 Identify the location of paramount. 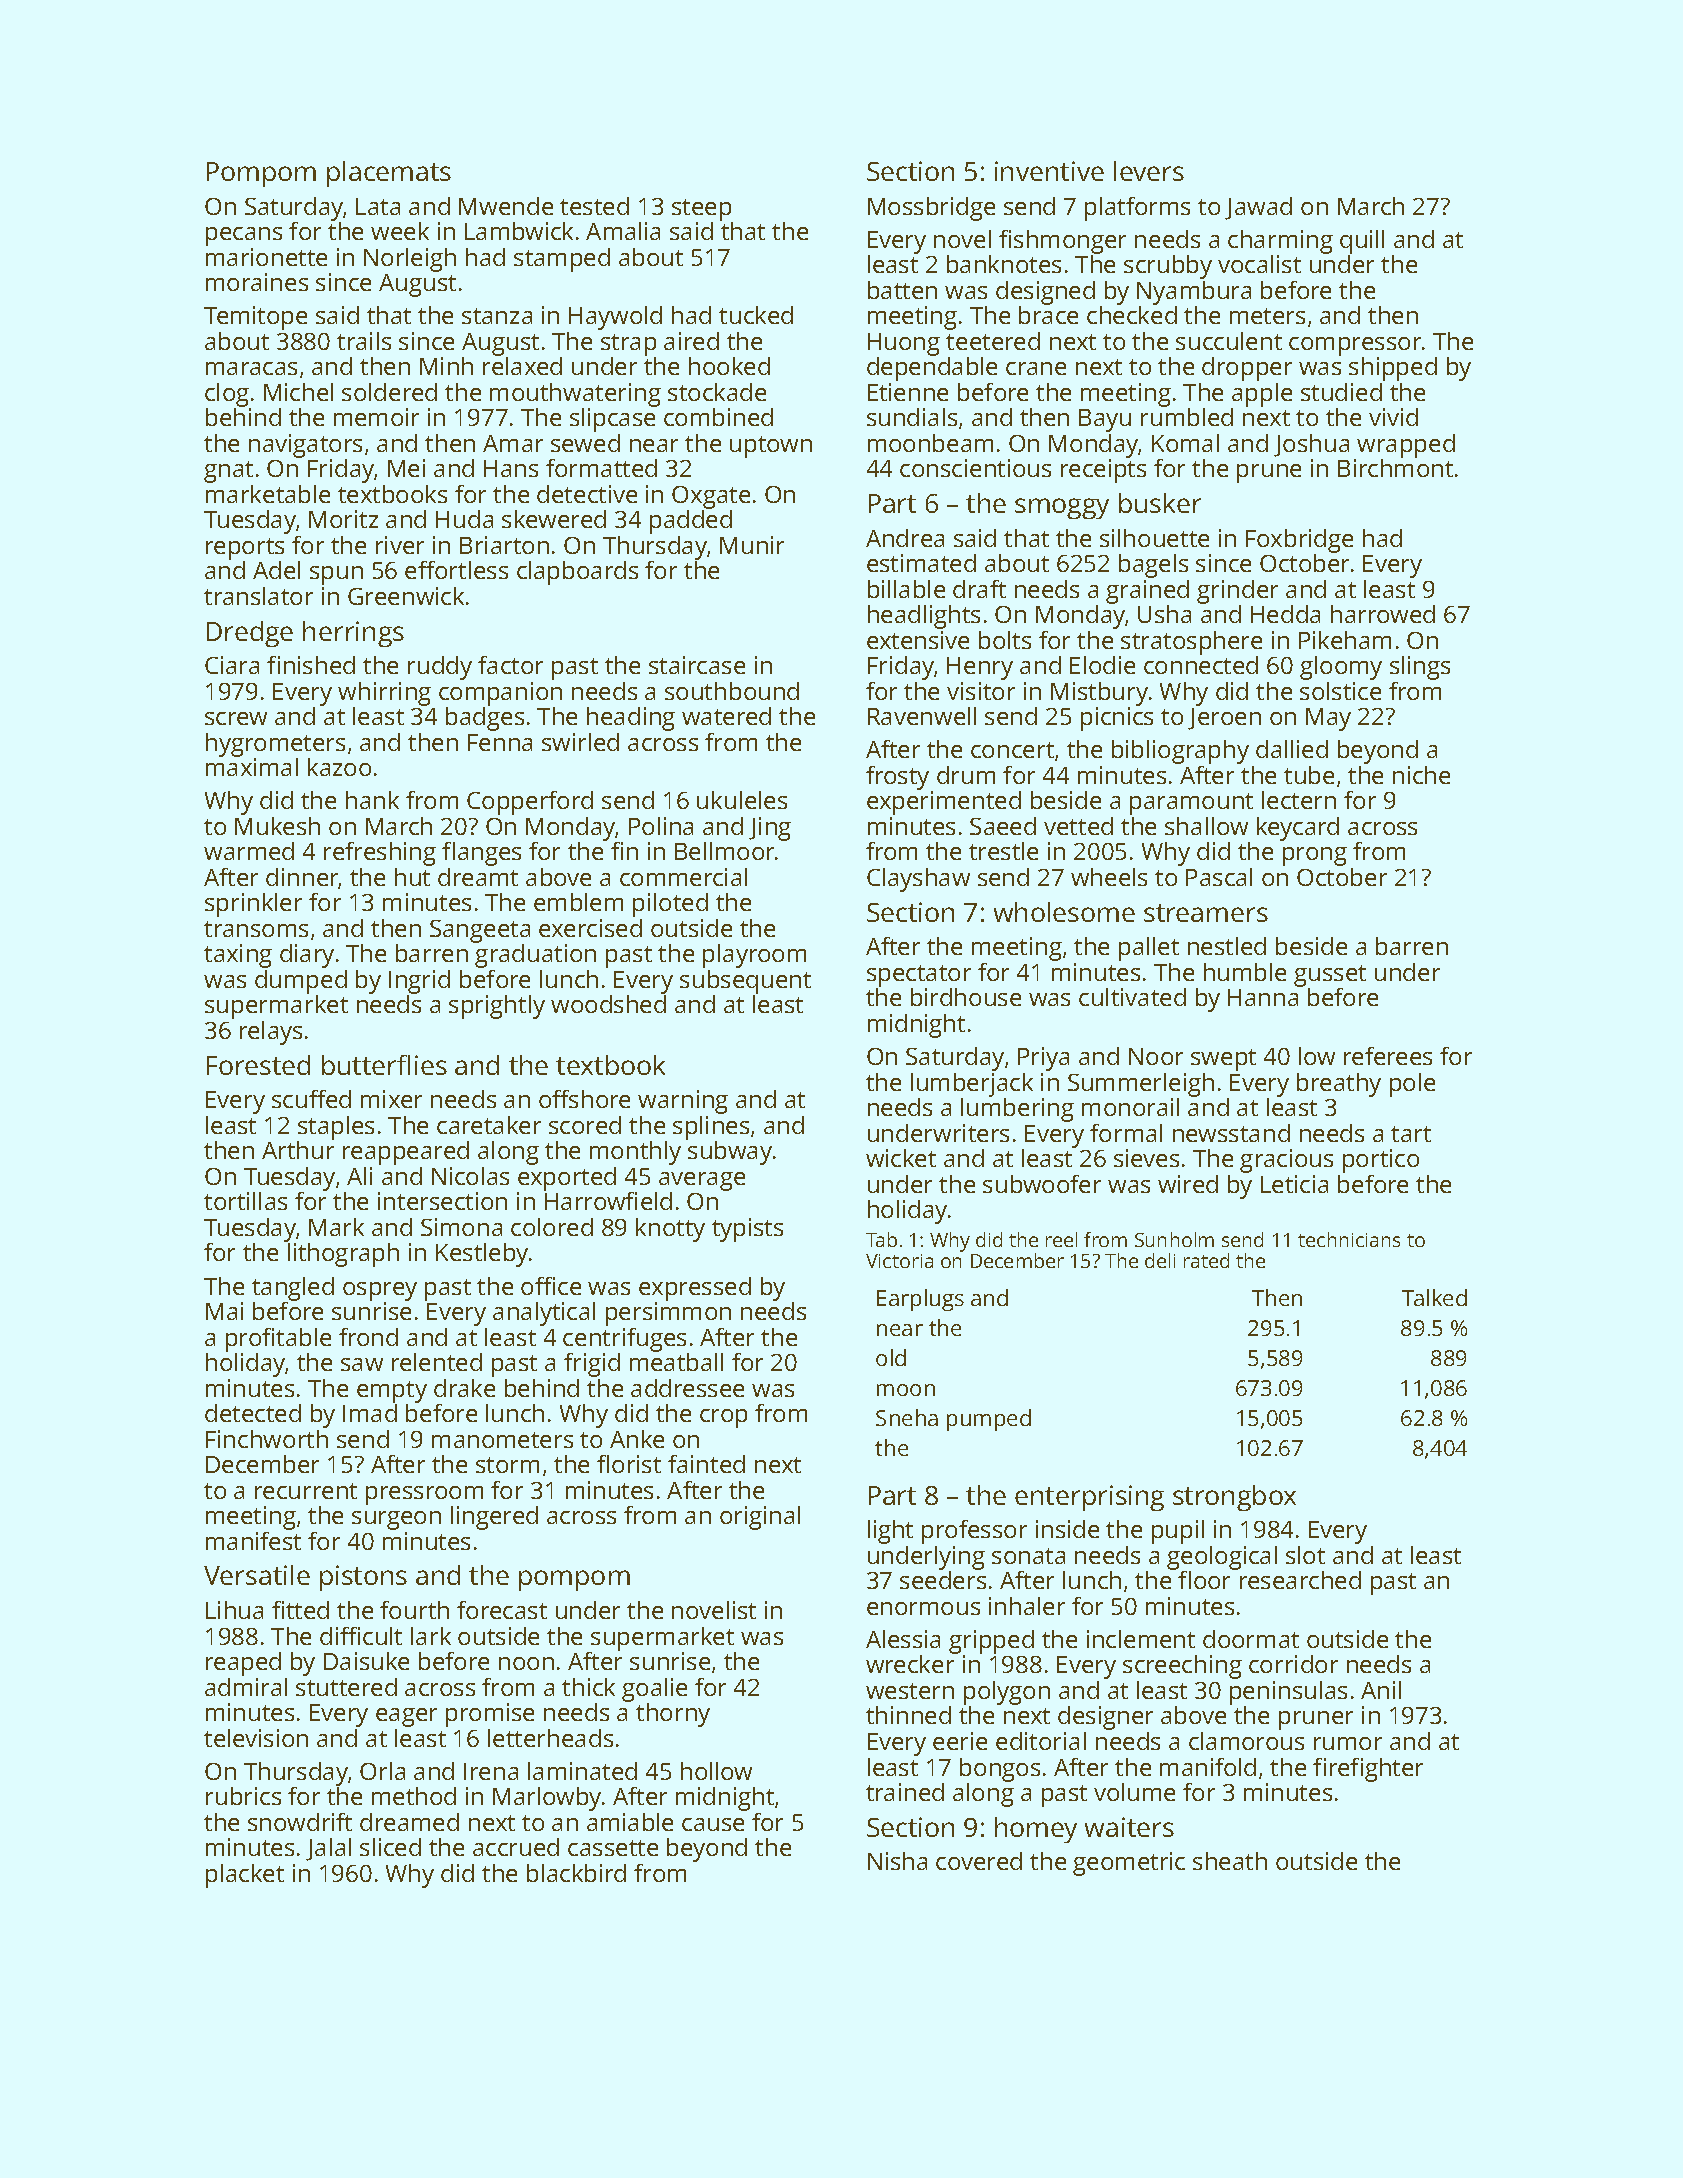
(1191, 804).
